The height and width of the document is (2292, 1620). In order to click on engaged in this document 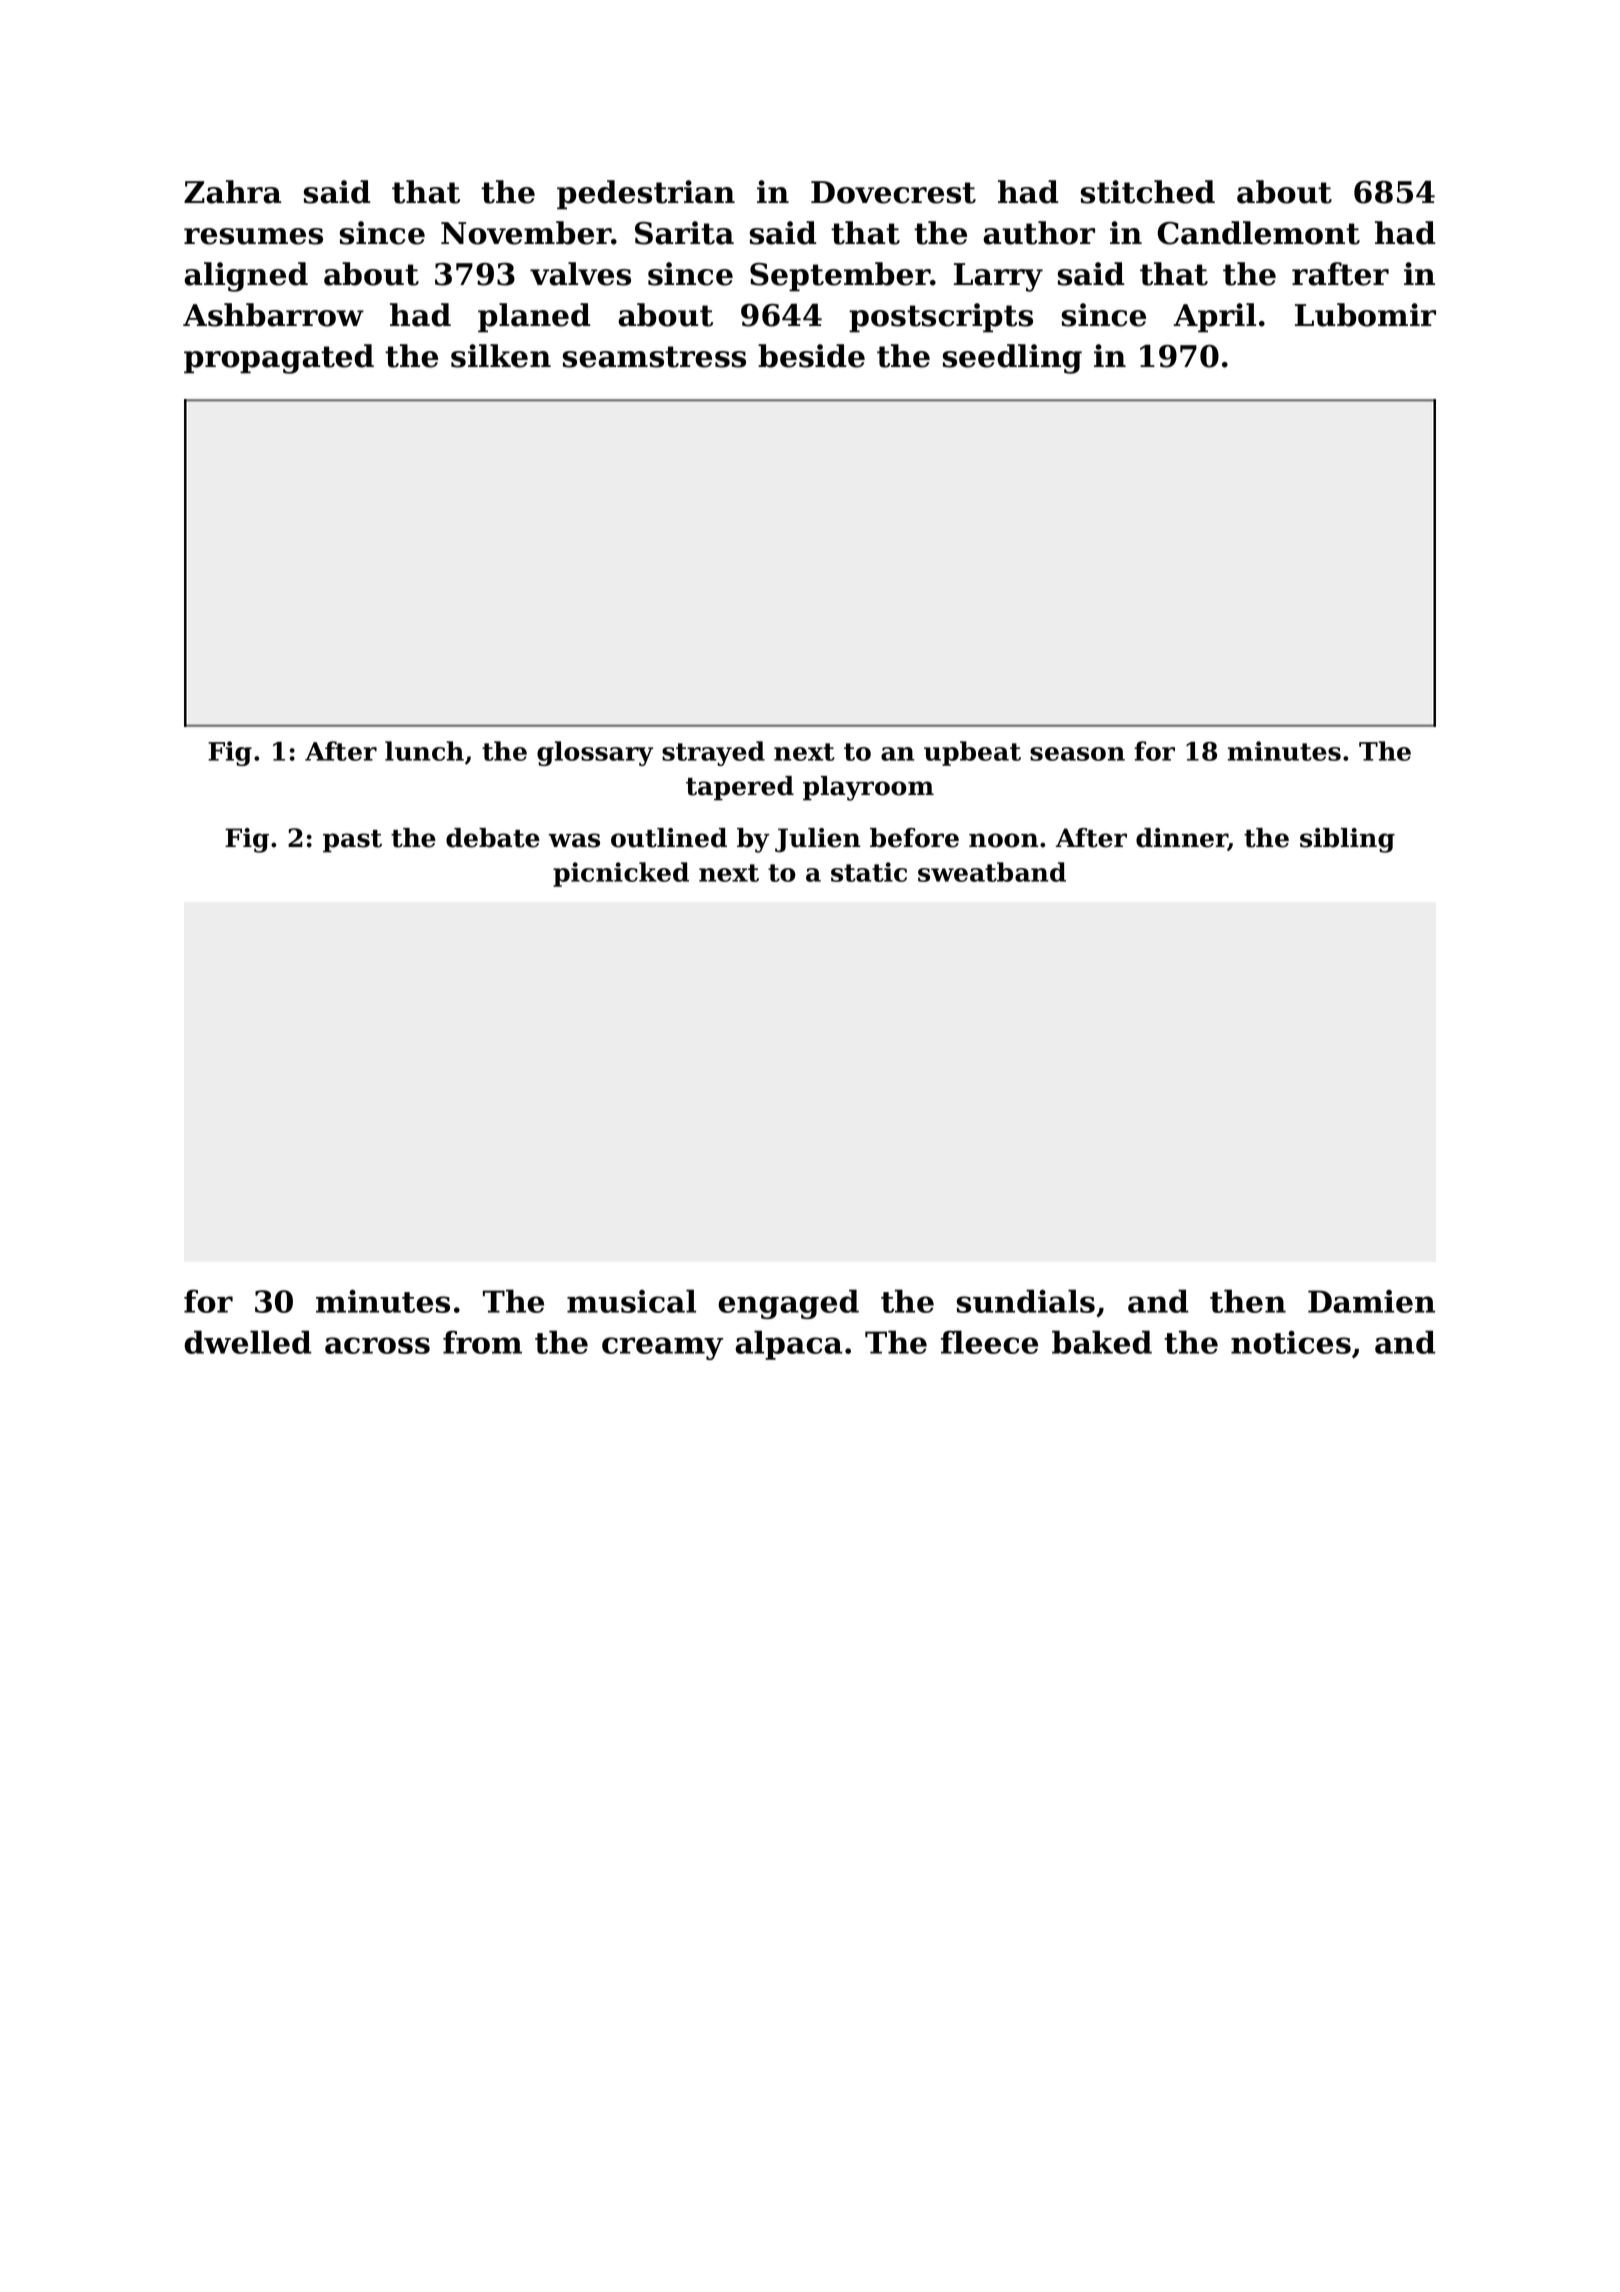, I will do `click(788, 1304)`.
